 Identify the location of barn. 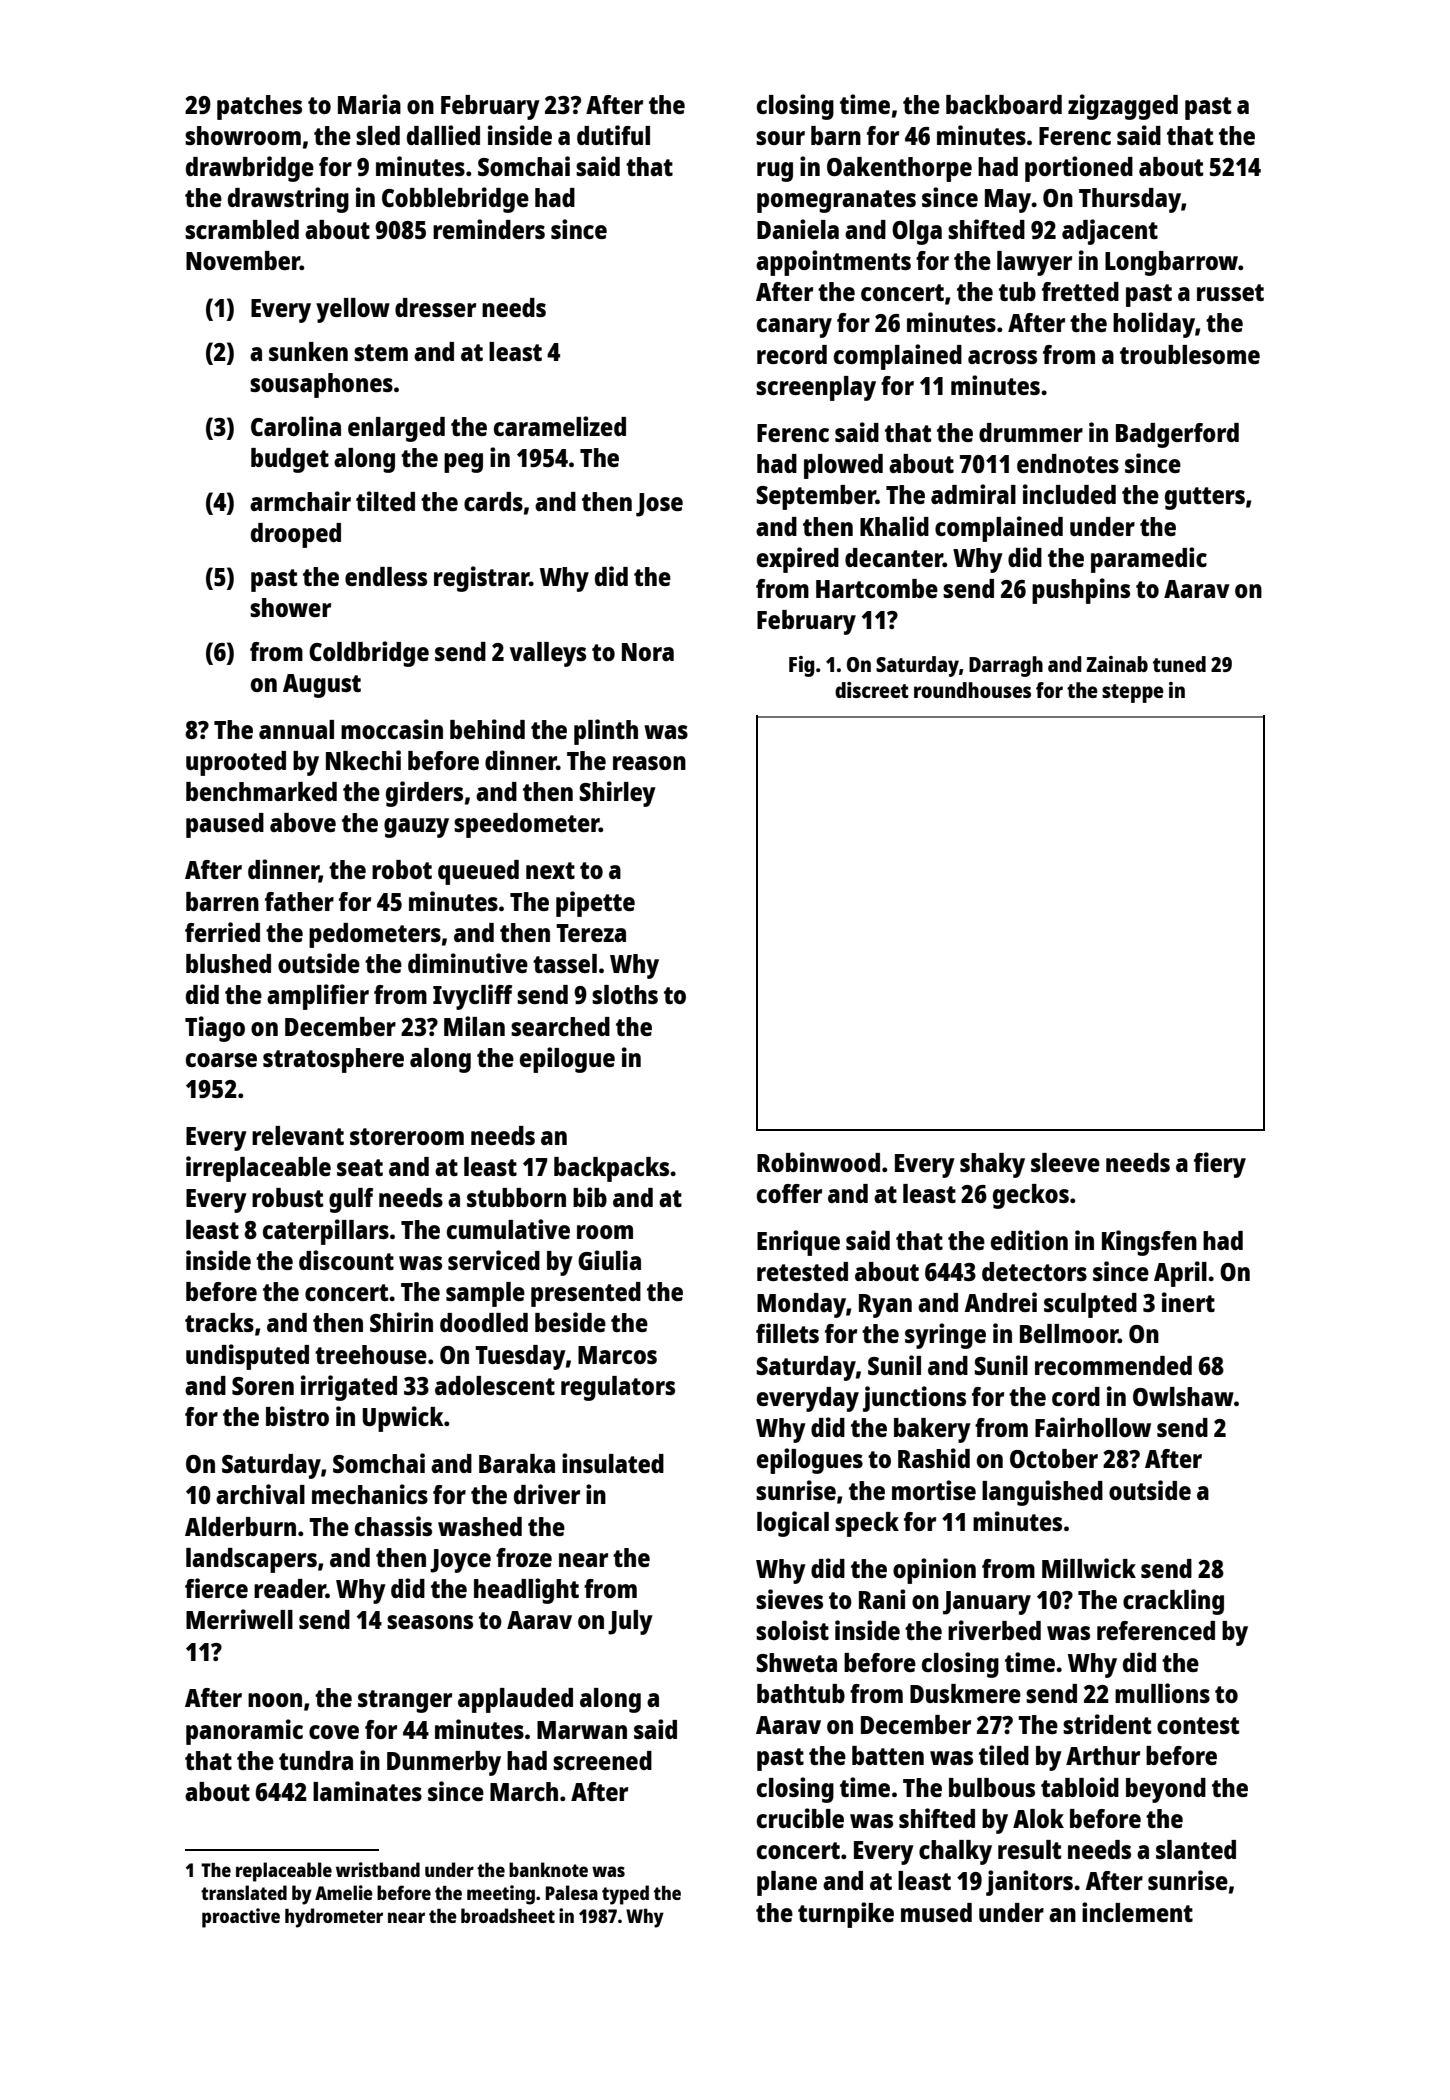
(836, 135).
